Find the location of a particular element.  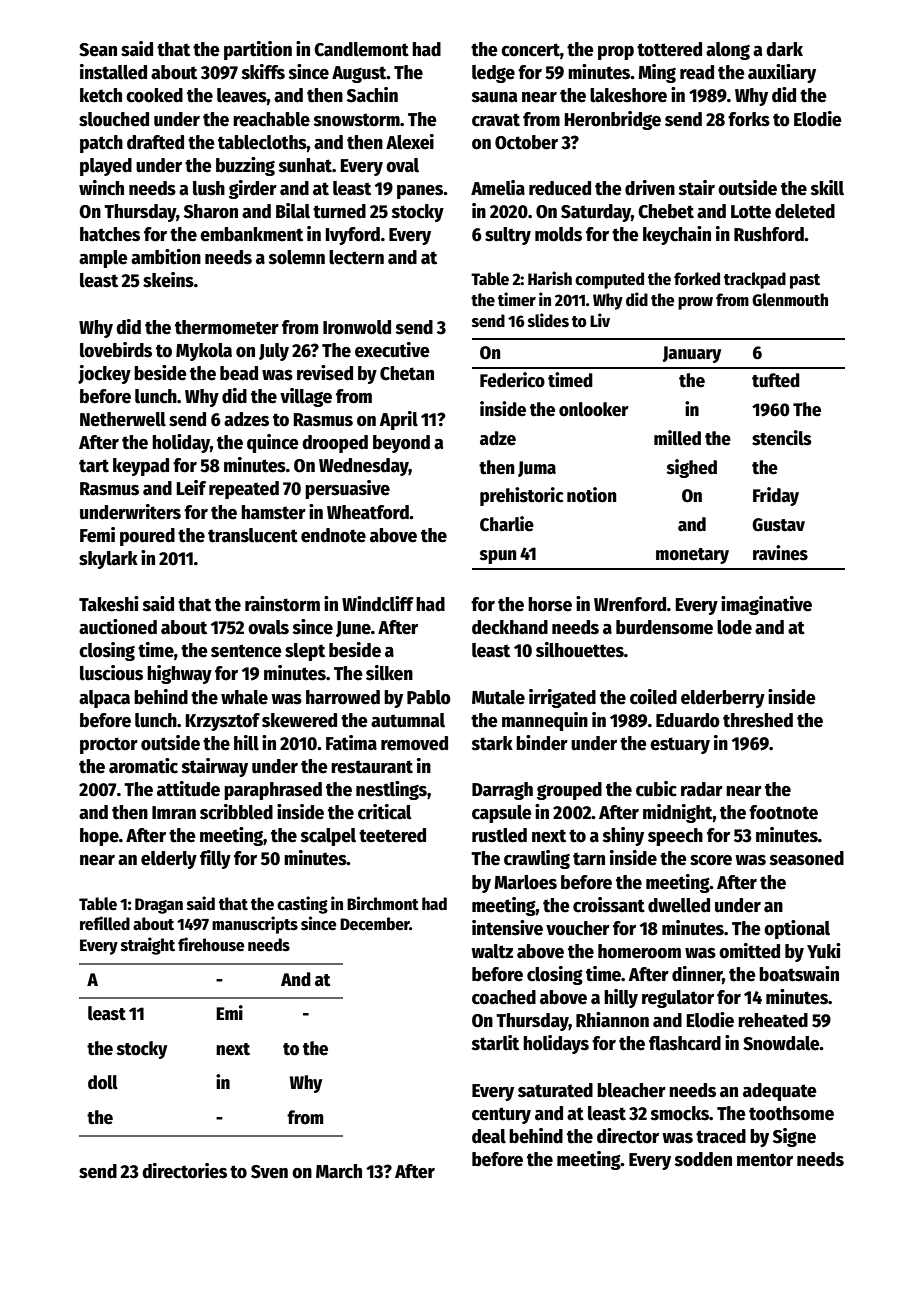

jockey is located at coordinates (104, 374).
